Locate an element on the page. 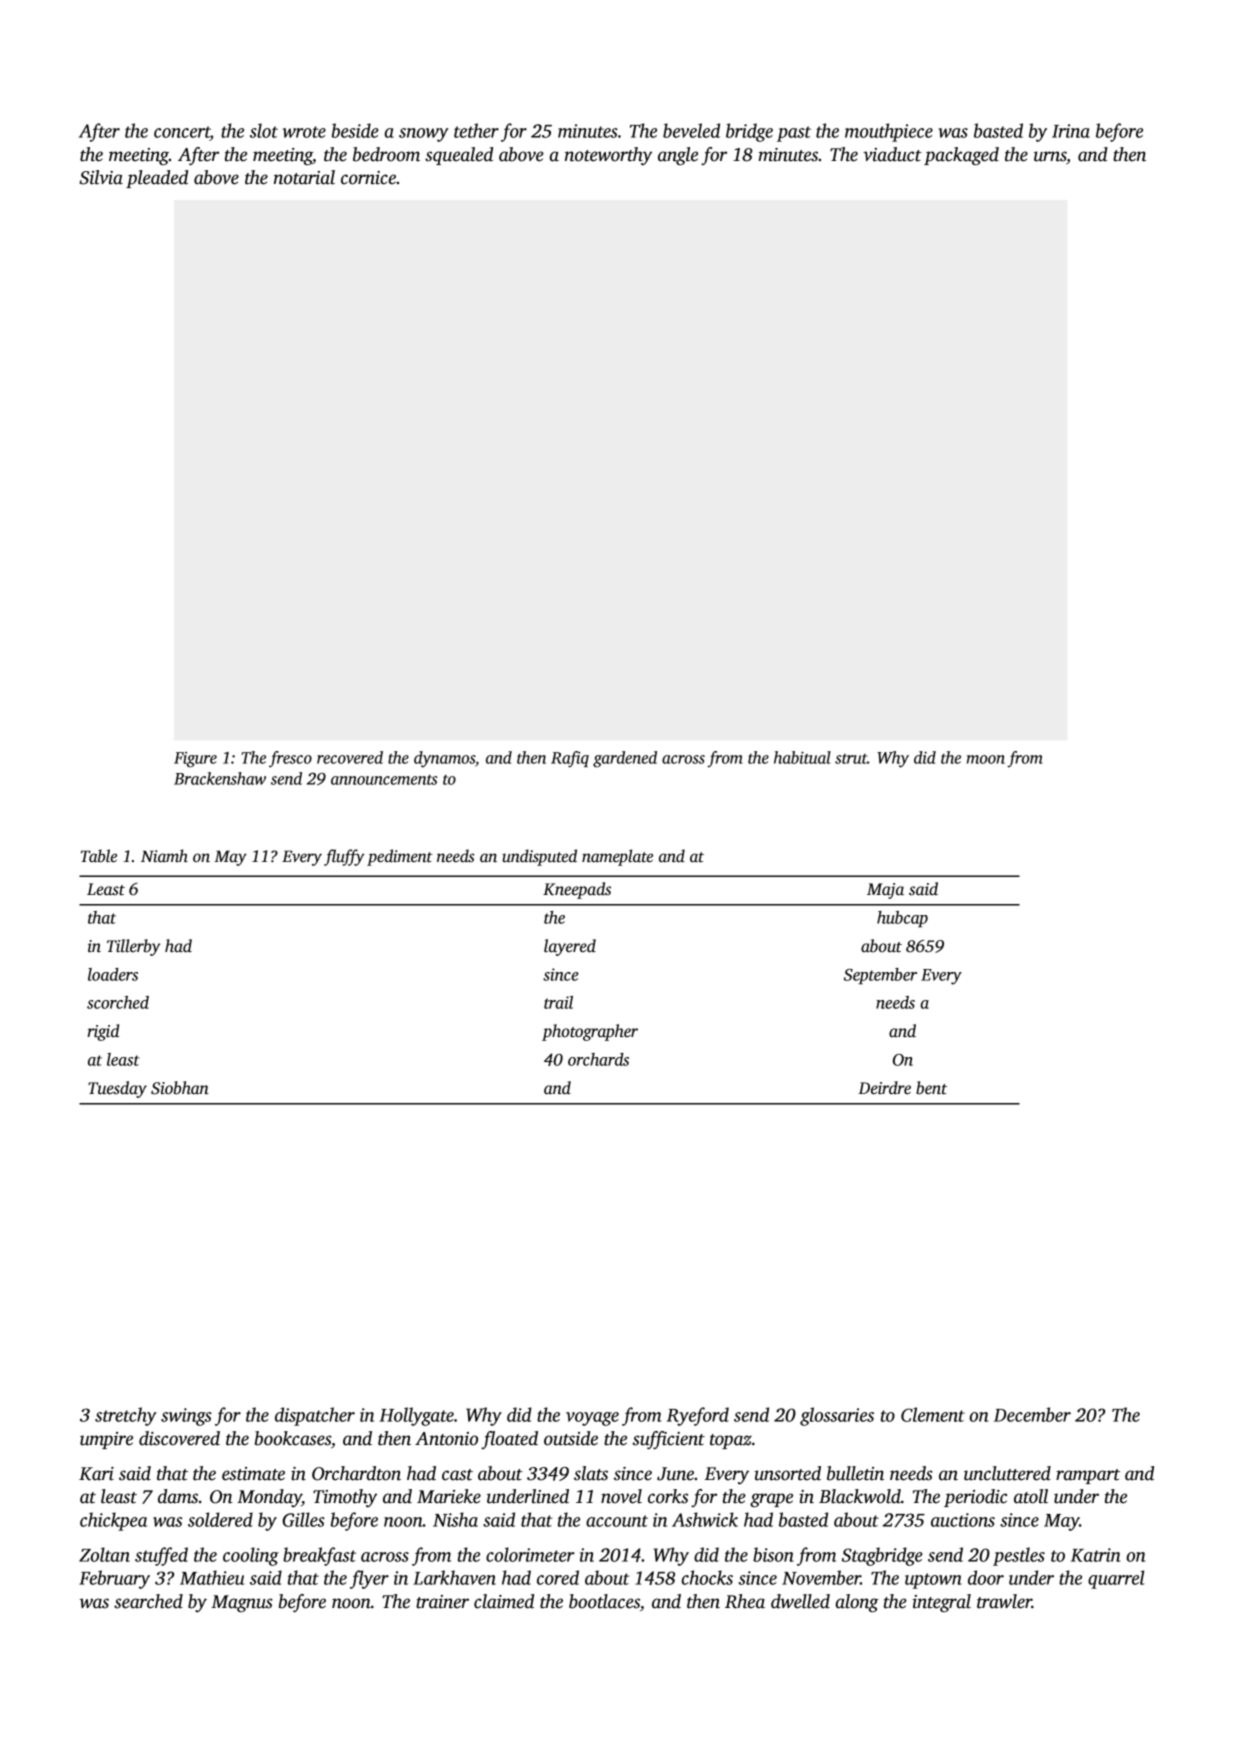 This document has width=1242, height=1757. Rafiq is located at coordinates (570, 759).
